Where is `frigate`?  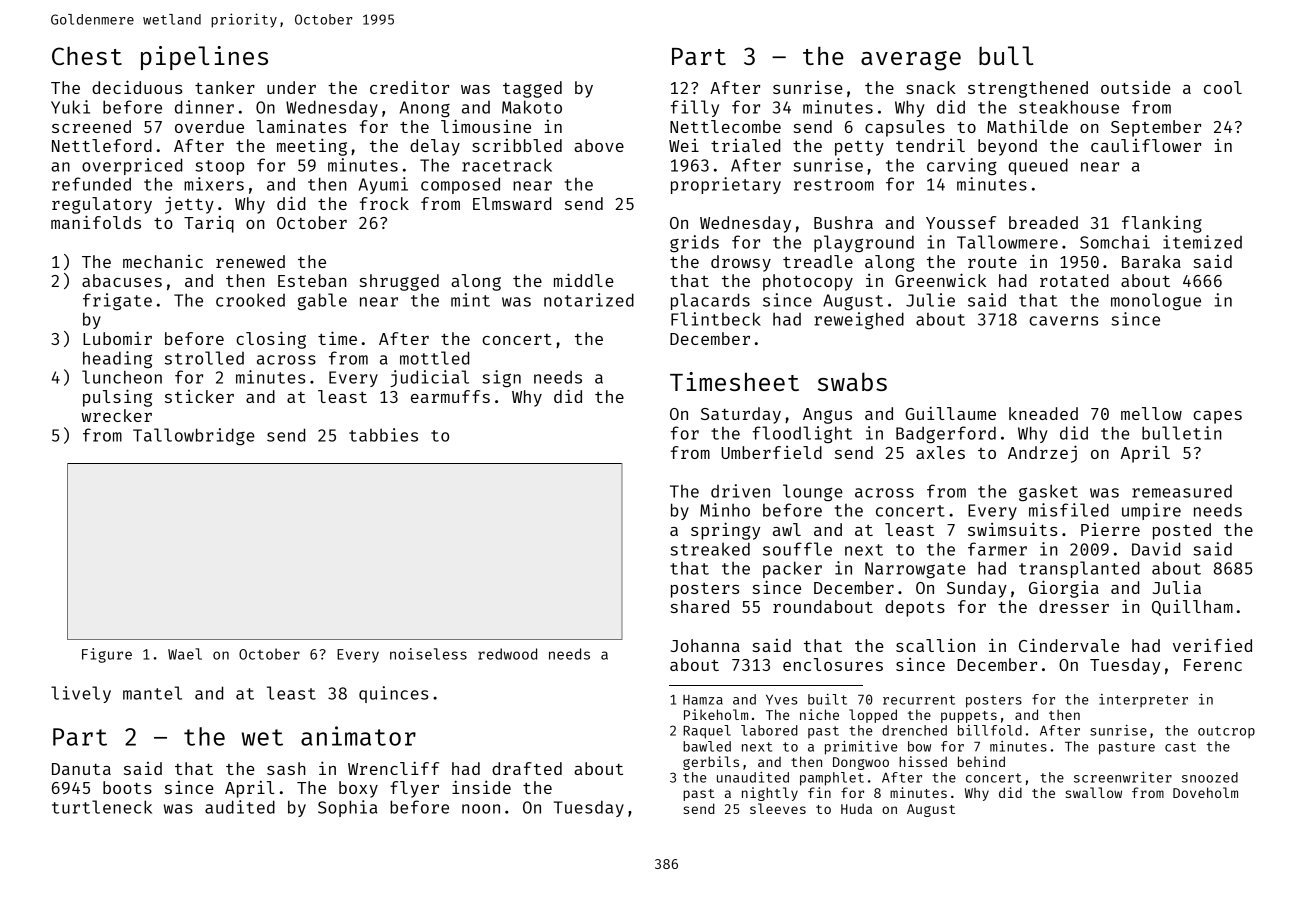 frigate is located at coordinates (117, 301).
